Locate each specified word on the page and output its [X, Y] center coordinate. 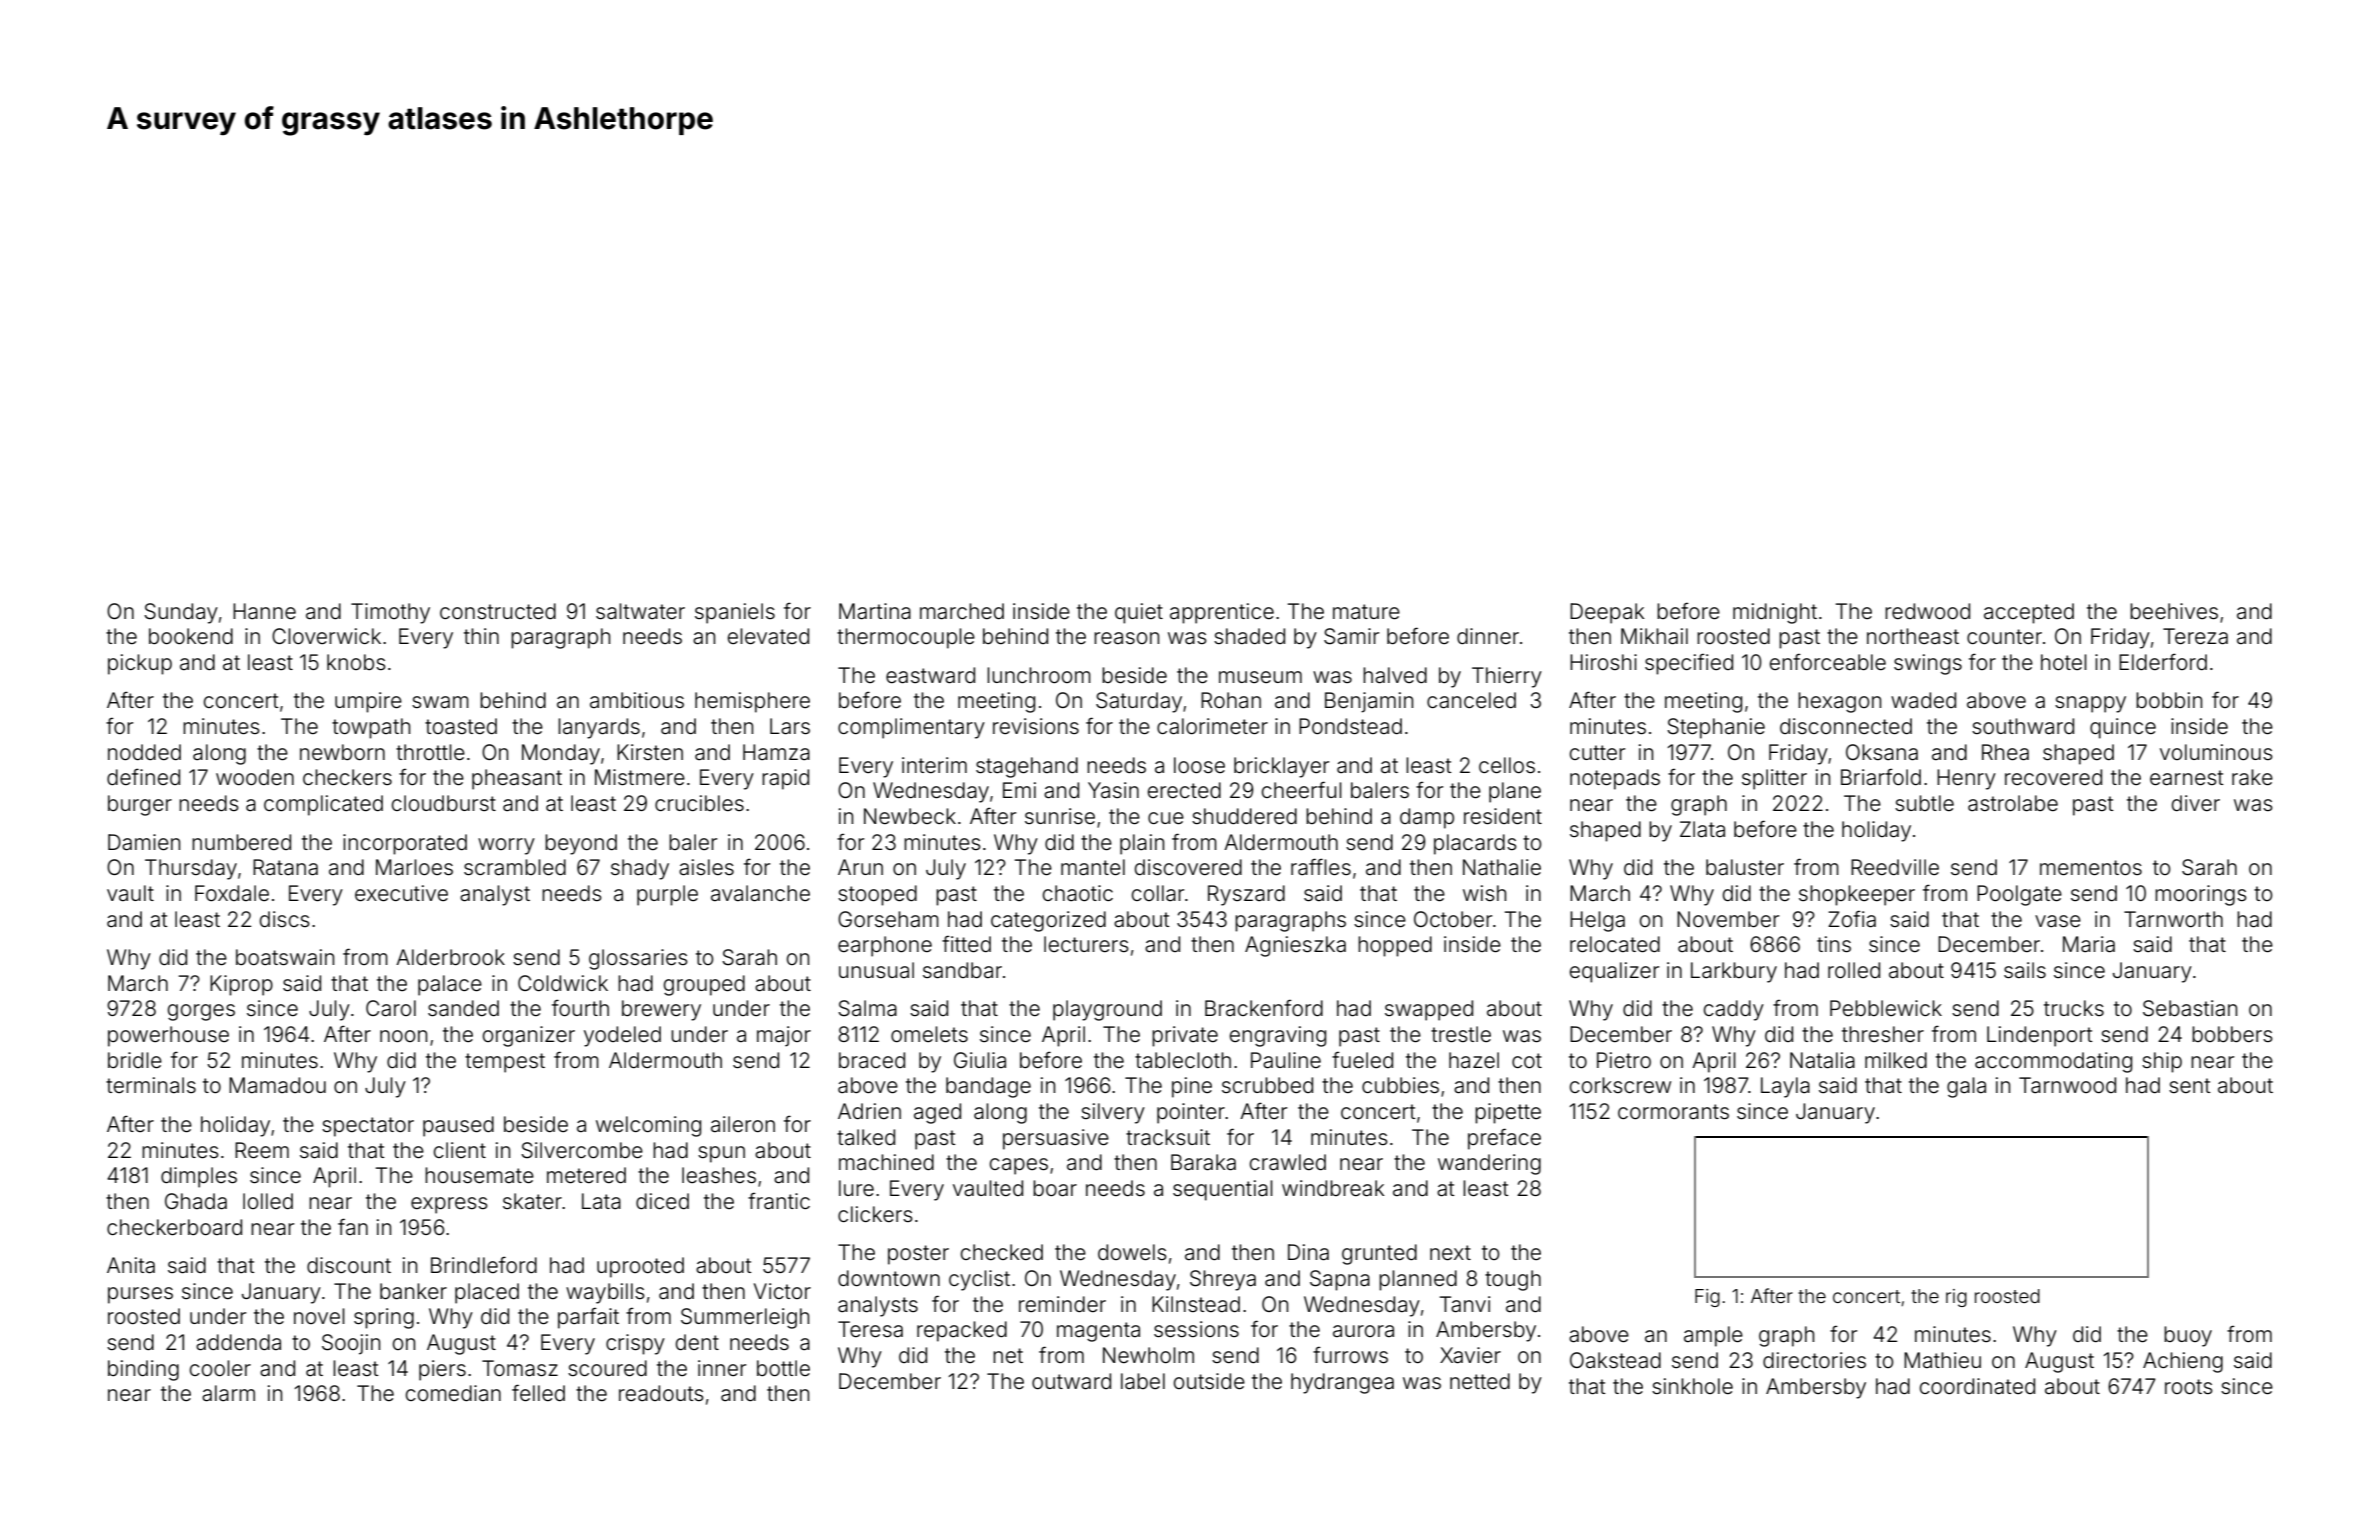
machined [886, 1162]
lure [856, 1188]
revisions [1036, 726]
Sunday [181, 613]
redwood [1927, 611]
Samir [1351, 636]
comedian [453, 1393]
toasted [461, 726]
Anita [131, 1265]
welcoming [648, 1126]
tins [1834, 944]
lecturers [1086, 944]
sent [2190, 1085]
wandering [1489, 1164]
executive [401, 893]
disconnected [1846, 726]
